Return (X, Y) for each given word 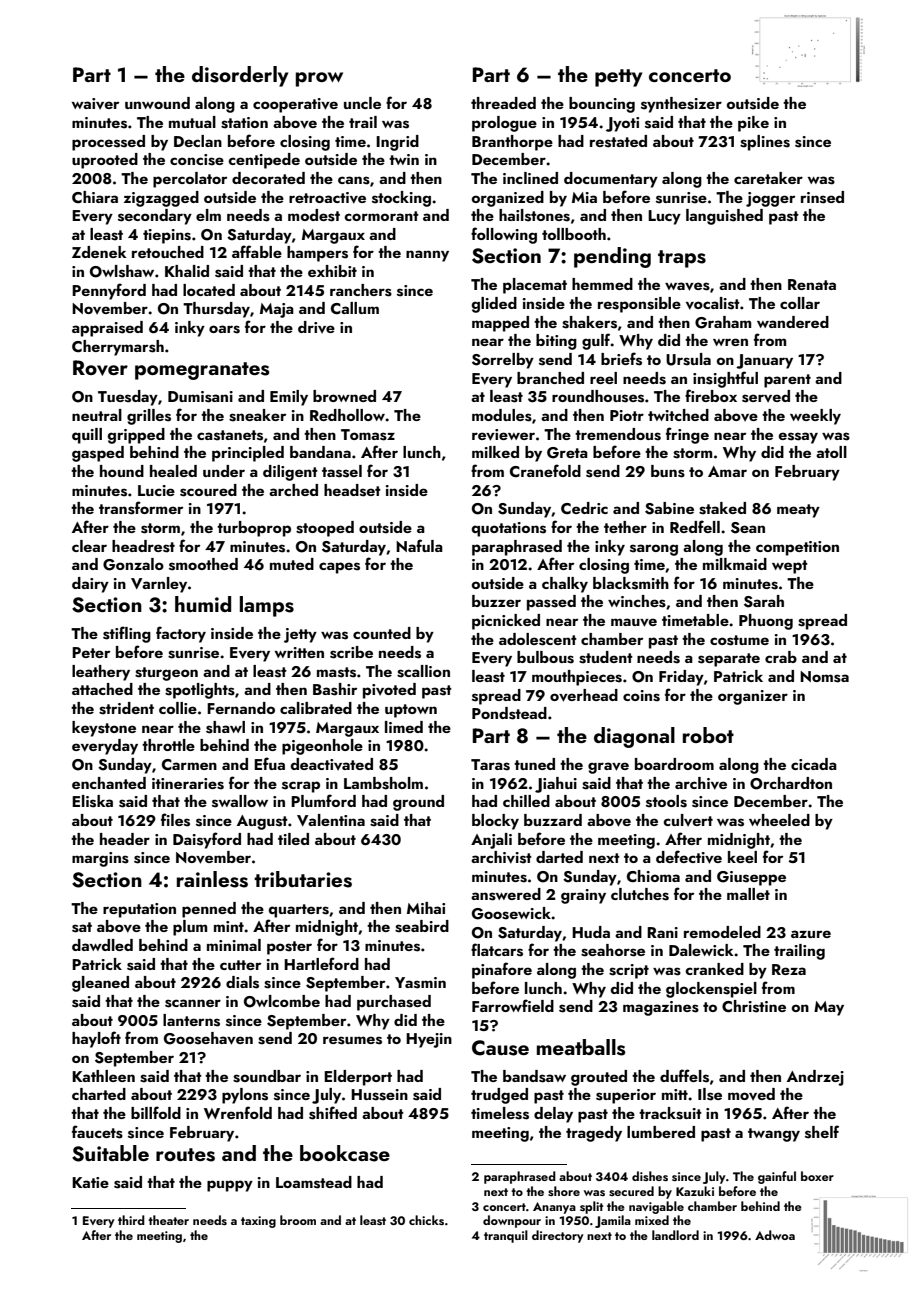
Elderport (358, 1078)
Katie (90, 1182)
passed (551, 603)
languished (724, 217)
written (299, 652)
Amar (727, 471)
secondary (155, 217)
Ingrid (397, 143)
